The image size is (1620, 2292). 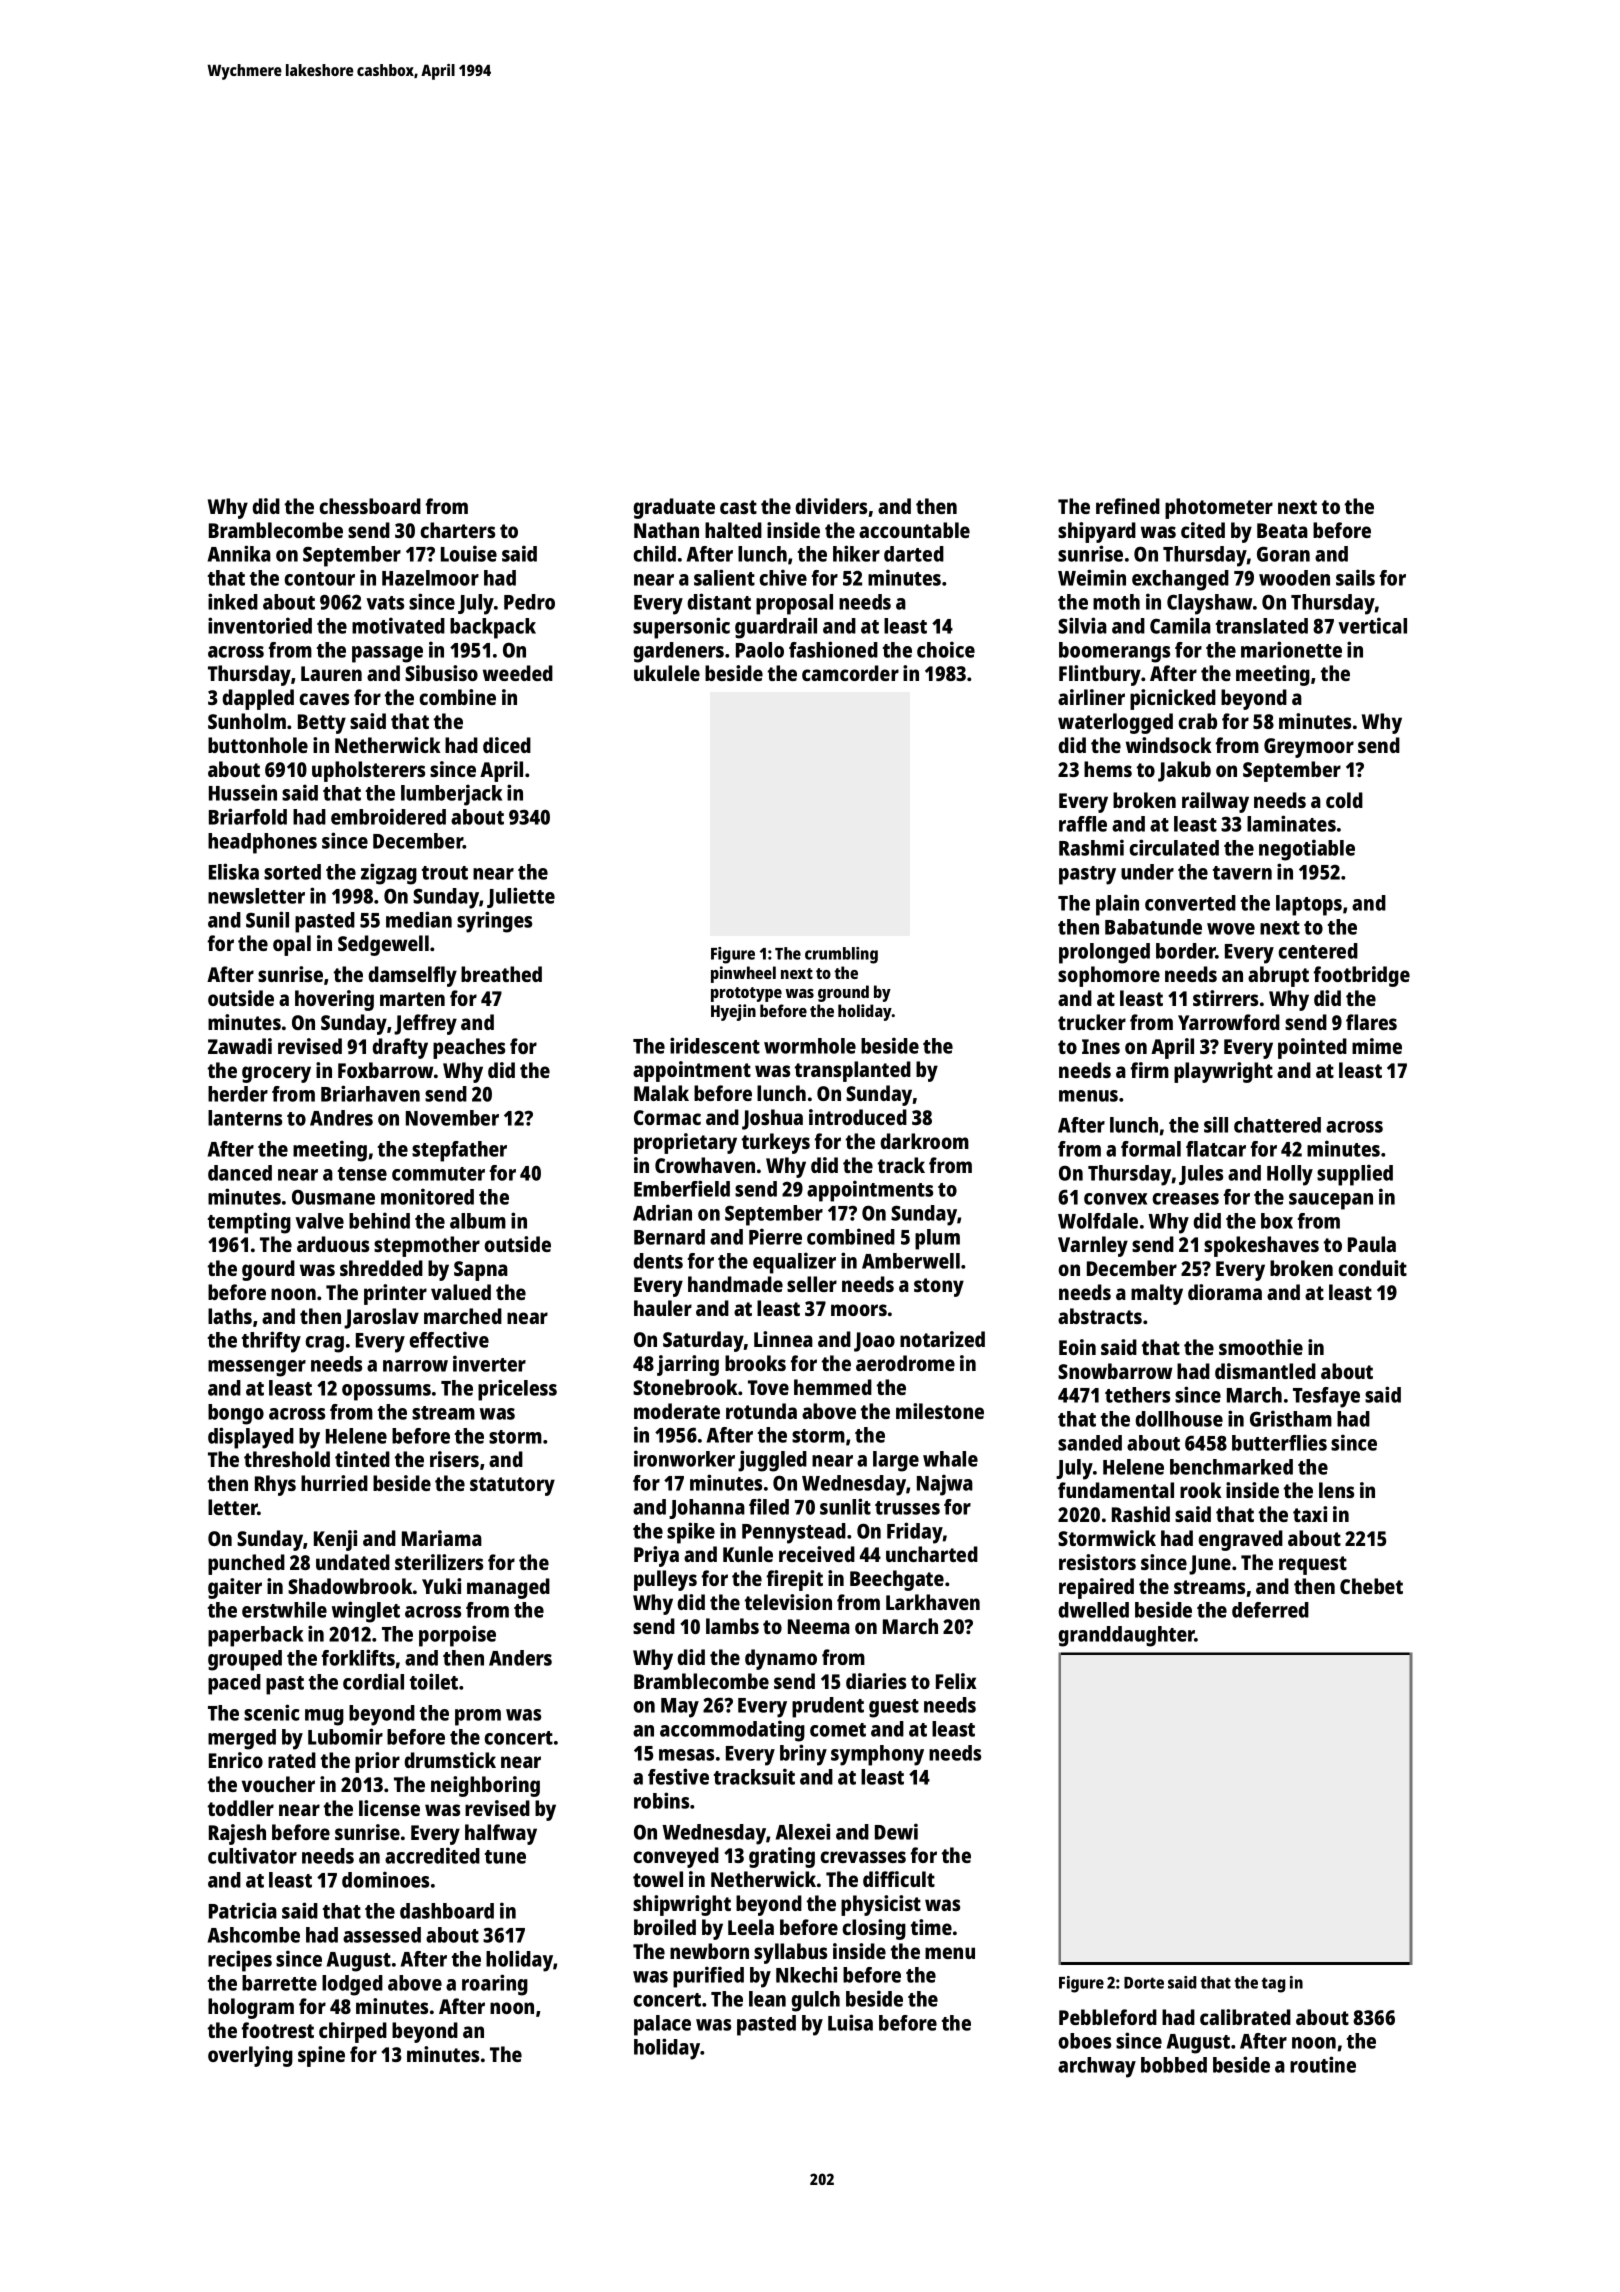 I want to click on accountable, so click(x=914, y=530).
